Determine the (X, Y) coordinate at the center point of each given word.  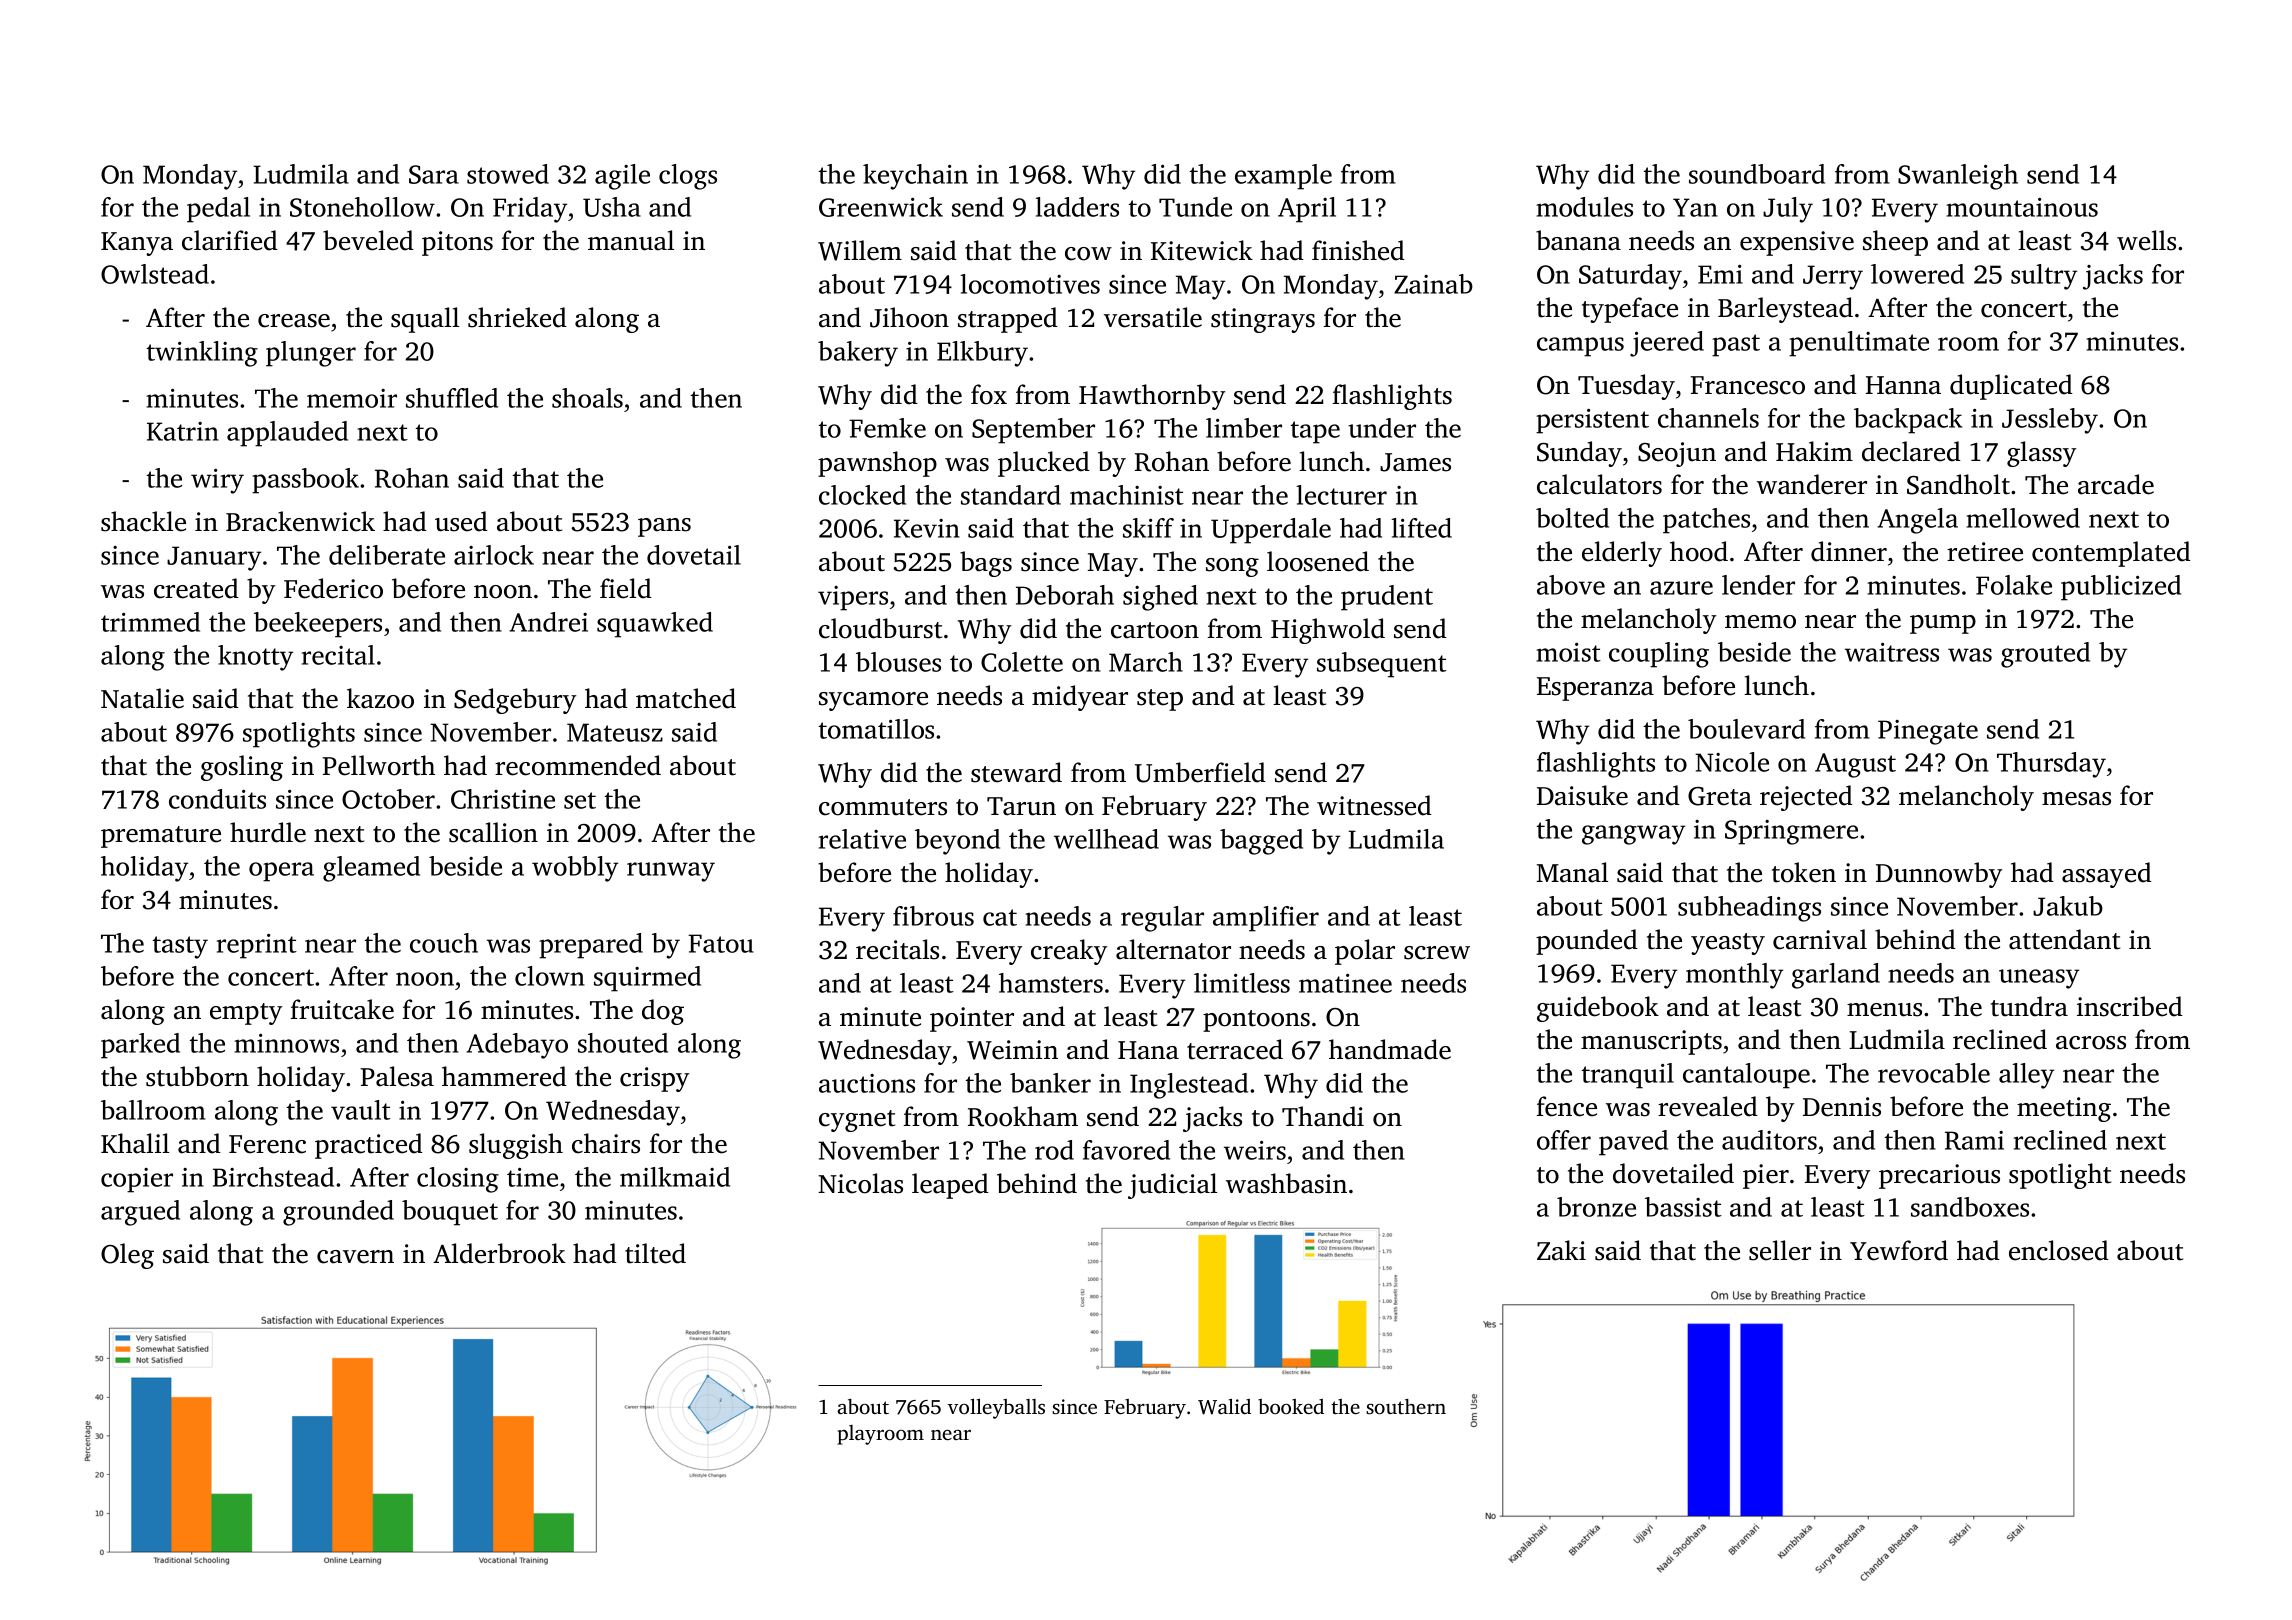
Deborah (1065, 595)
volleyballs (996, 1408)
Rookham (1023, 1116)
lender (1758, 585)
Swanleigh (1958, 177)
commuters (883, 807)
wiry (217, 481)
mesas (2076, 799)
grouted (2045, 655)
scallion (493, 832)
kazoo (380, 698)
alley (2026, 1076)
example (1283, 177)
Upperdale (1271, 531)
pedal (218, 210)
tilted (655, 1253)
